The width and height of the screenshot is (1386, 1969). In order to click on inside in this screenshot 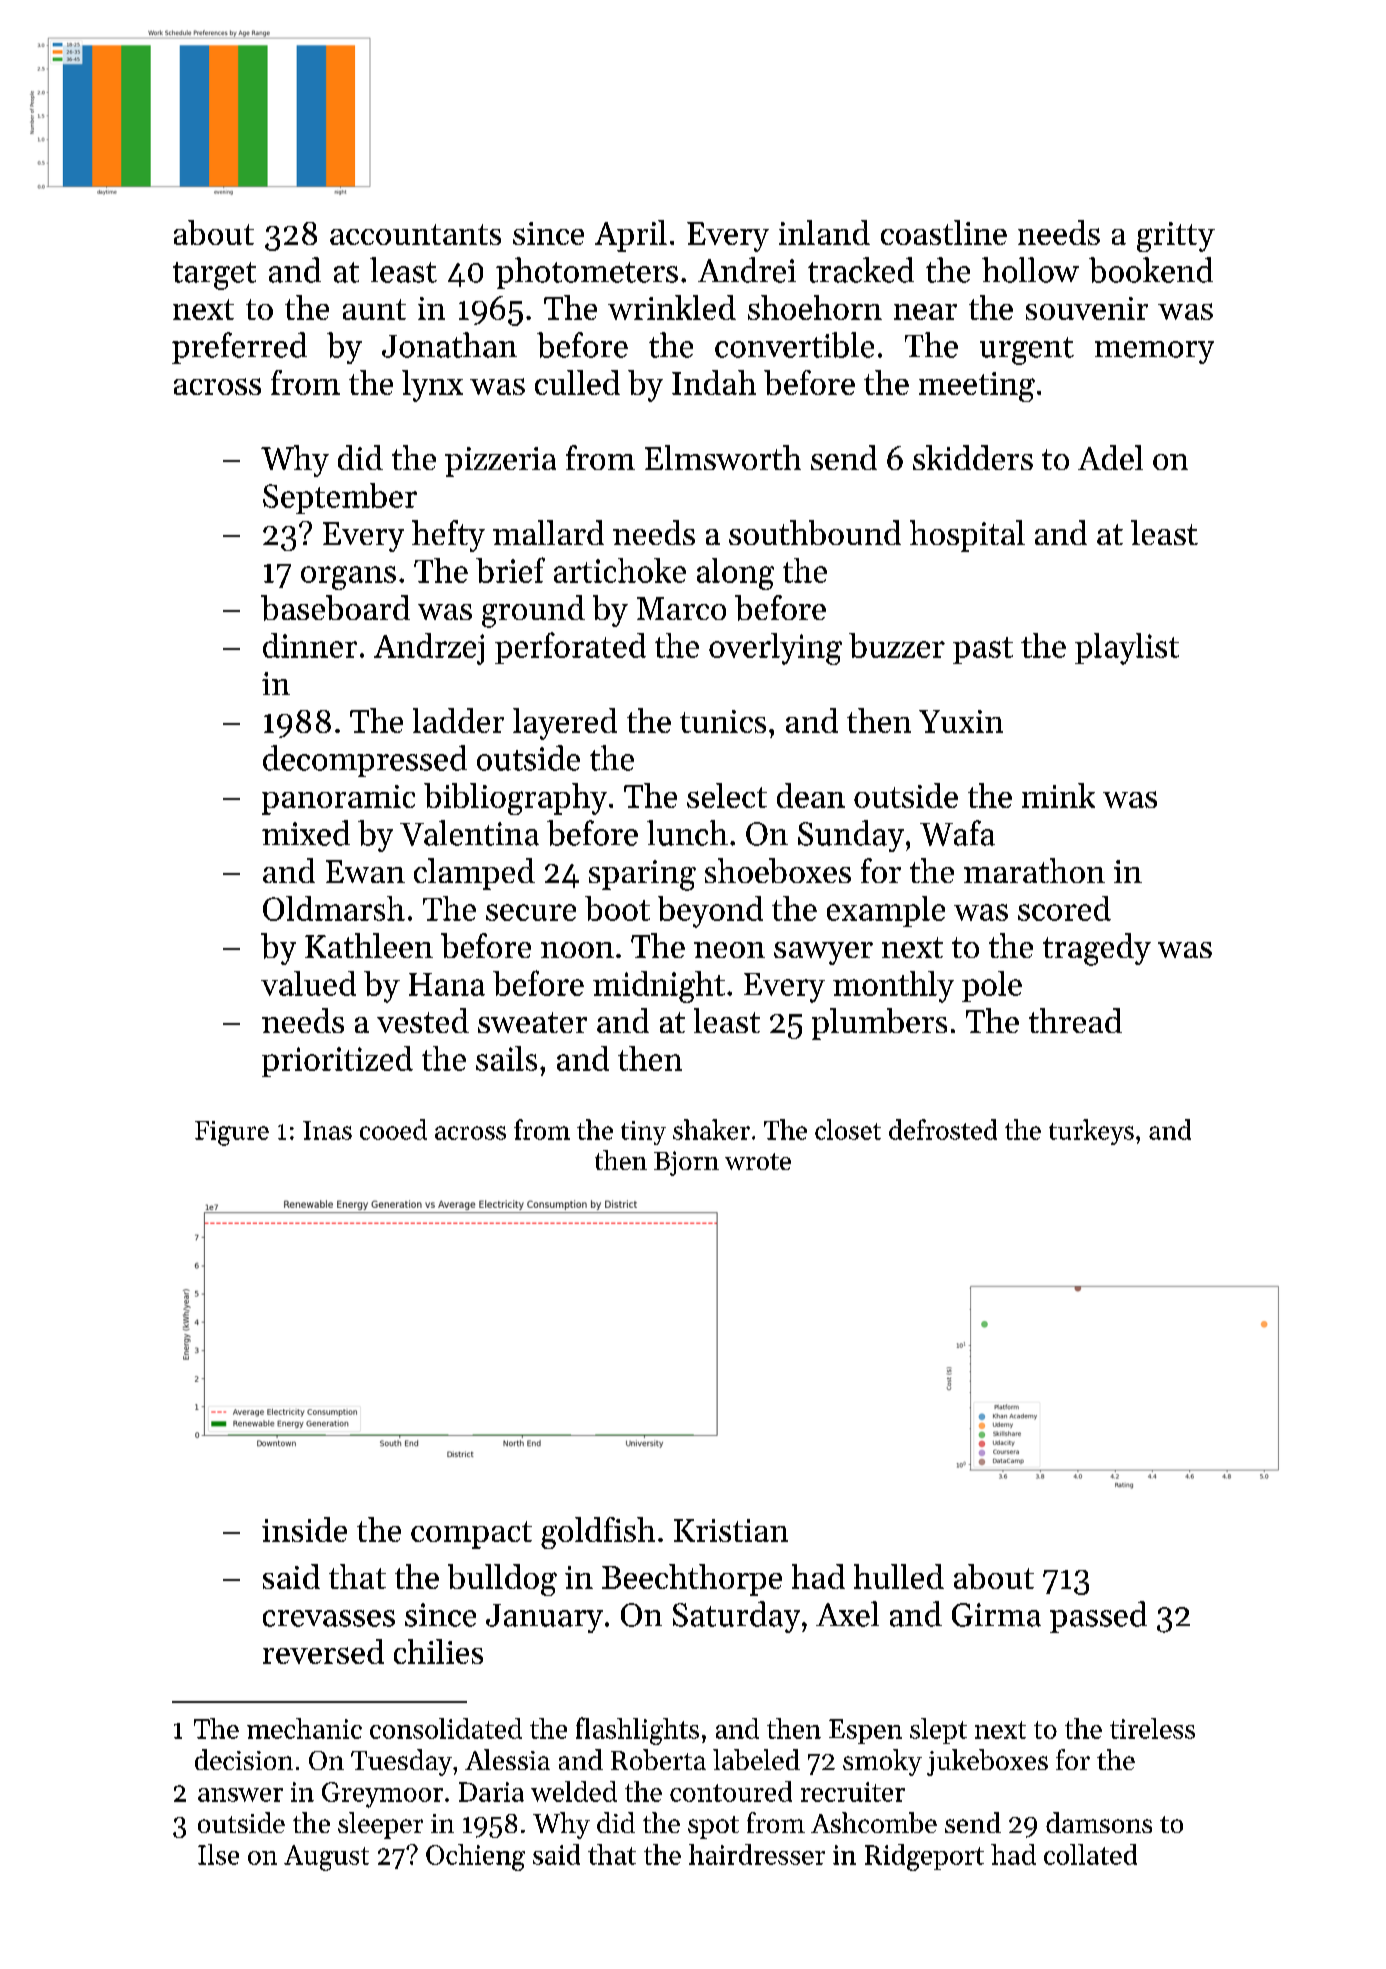, I will do `click(304, 1529)`.
